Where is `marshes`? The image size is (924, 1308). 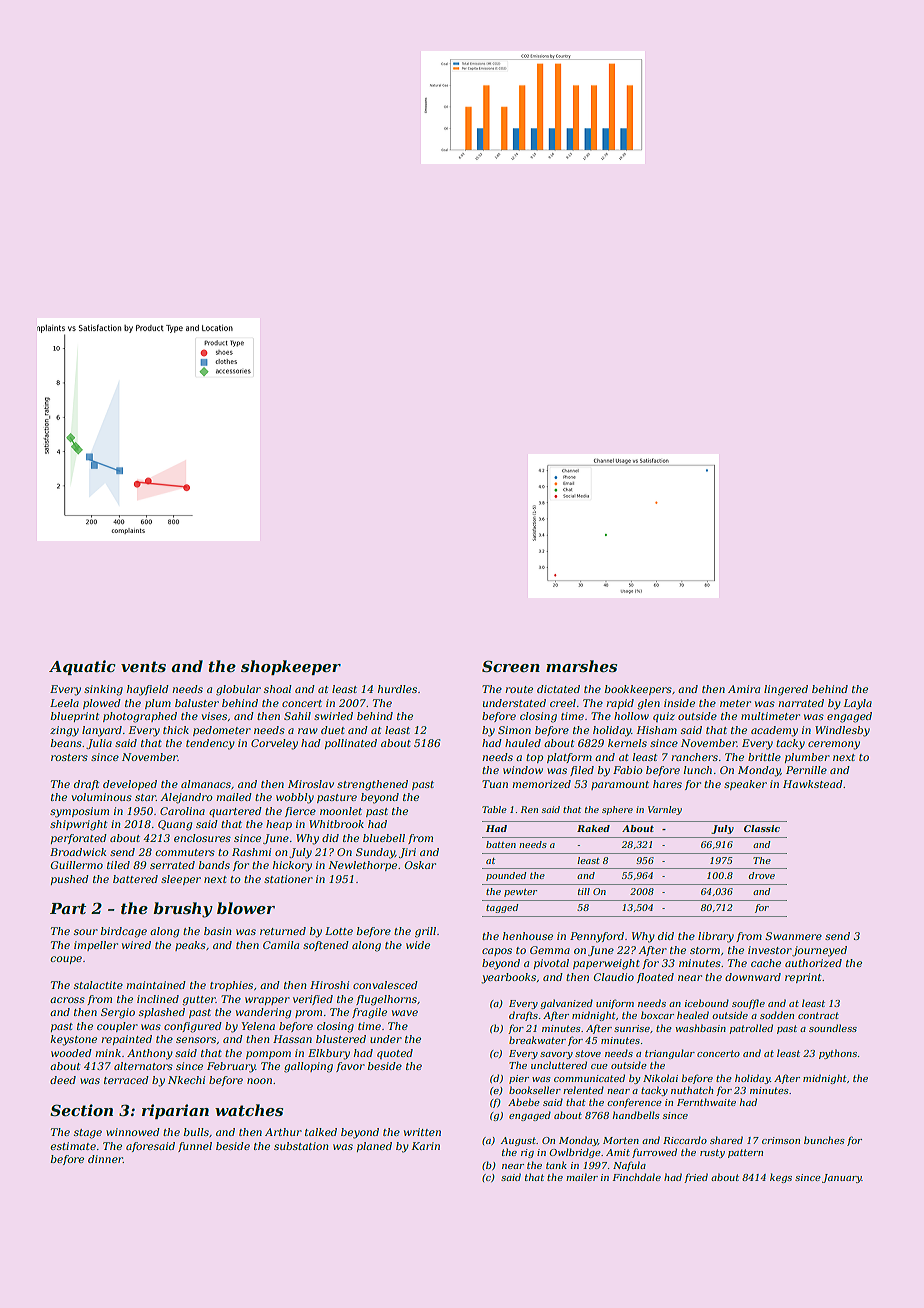
marshes is located at coordinates (581, 666).
